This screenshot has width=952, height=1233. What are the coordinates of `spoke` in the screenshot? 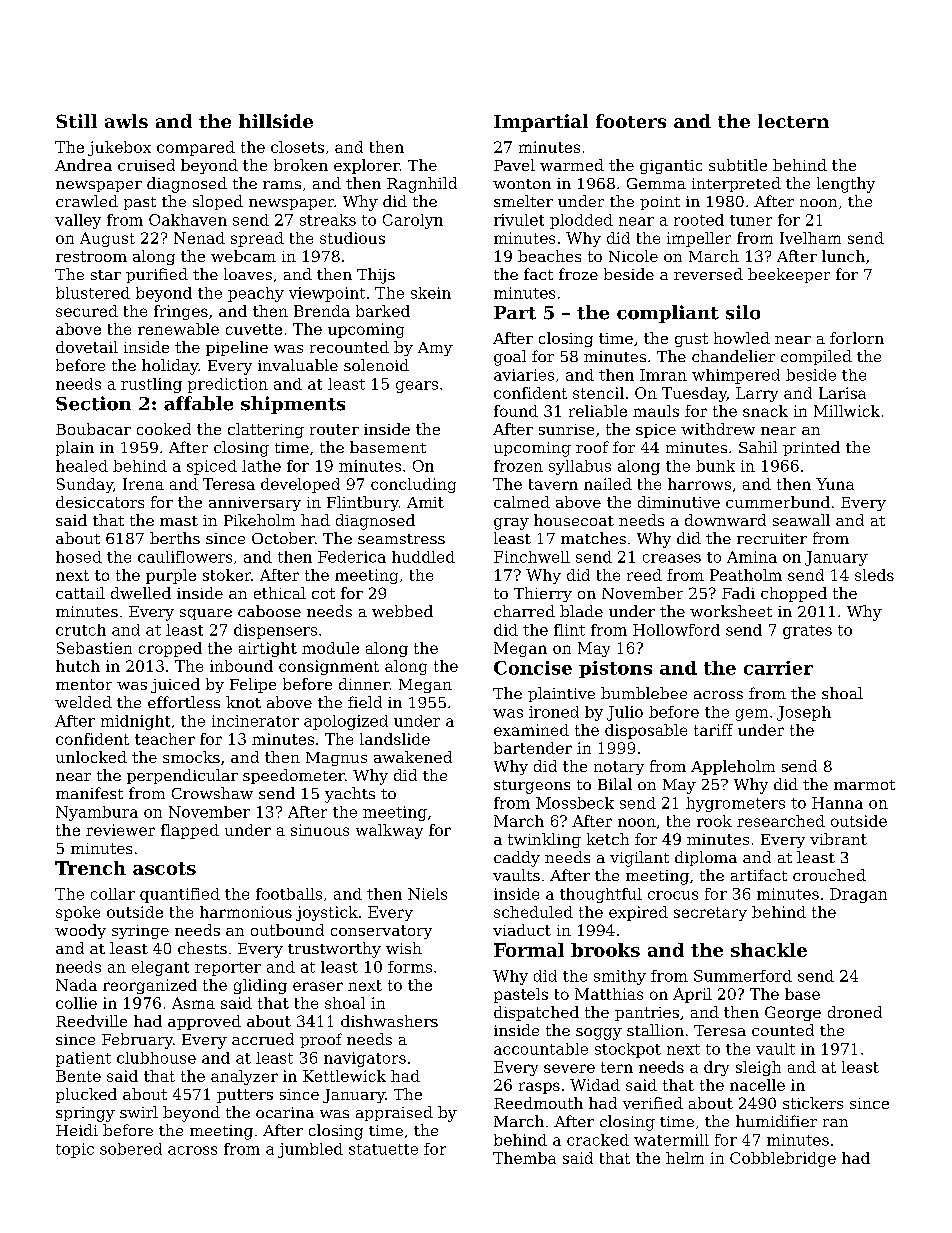 It's located at (78, 913).
